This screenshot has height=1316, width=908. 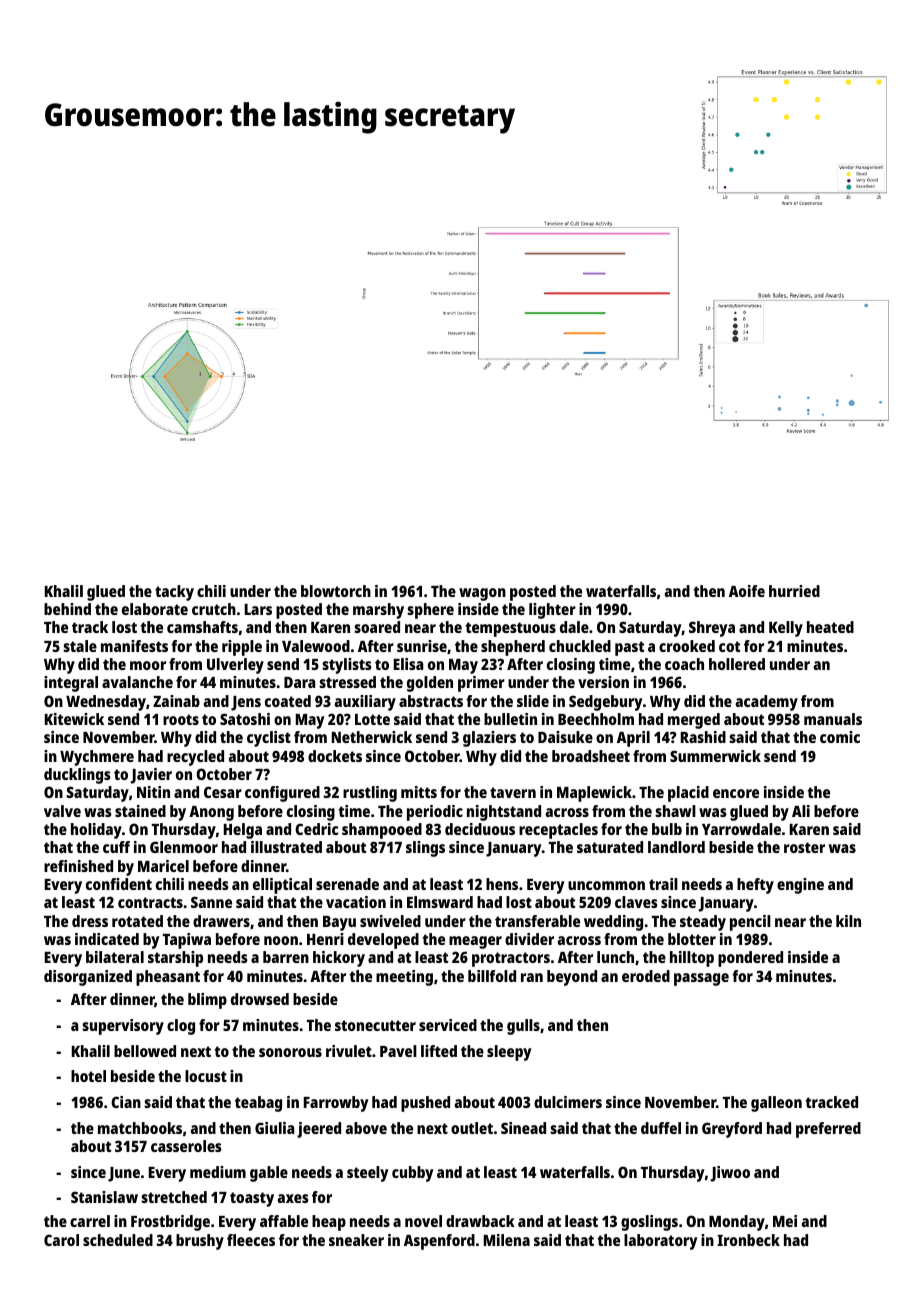 What do you see at coordinates (186, 1146) in the screenshot?
I see `casseroles` at bounding box center [186, 1146].
